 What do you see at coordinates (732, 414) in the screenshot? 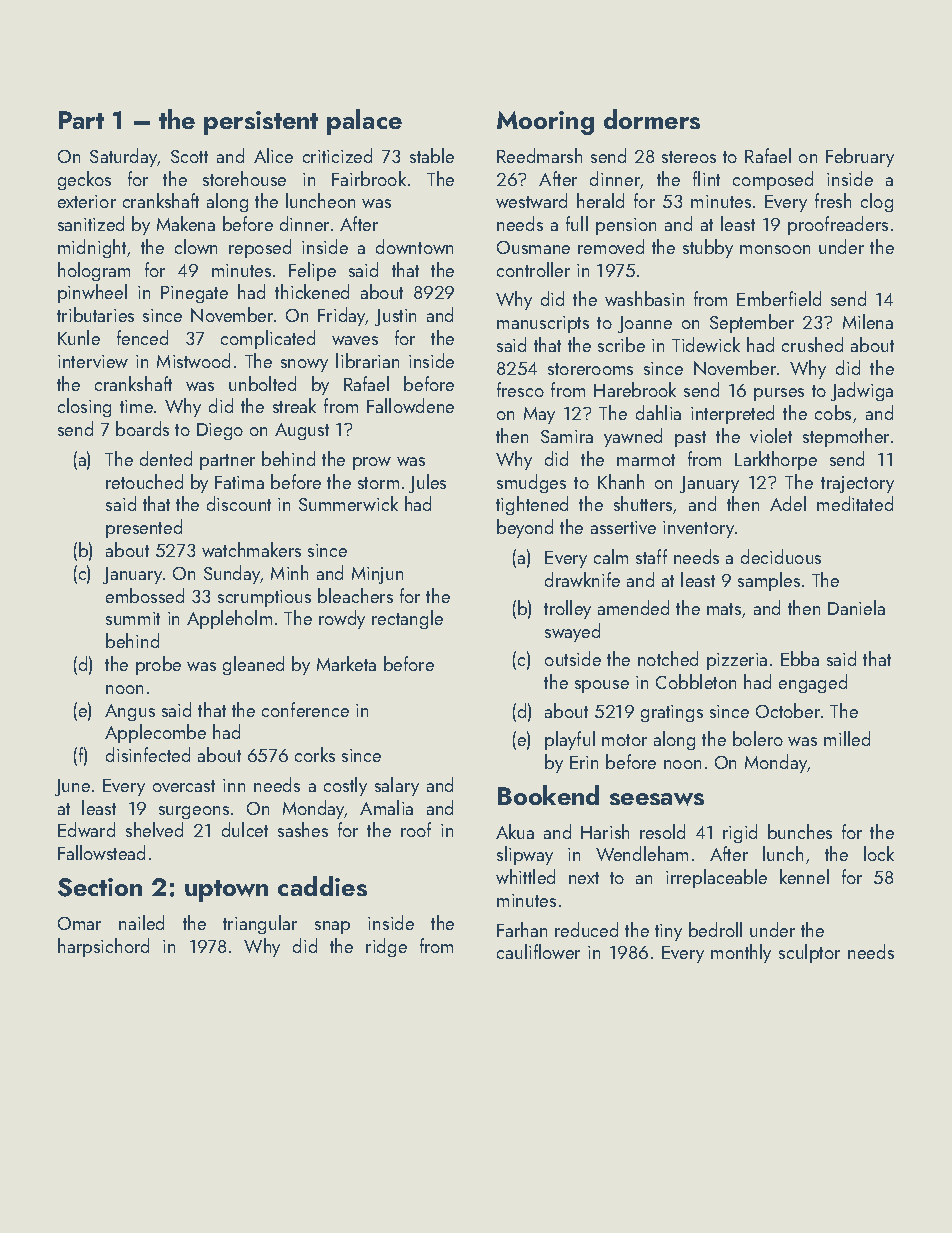
I see `interpreted` at bounding box center [732, 414].
